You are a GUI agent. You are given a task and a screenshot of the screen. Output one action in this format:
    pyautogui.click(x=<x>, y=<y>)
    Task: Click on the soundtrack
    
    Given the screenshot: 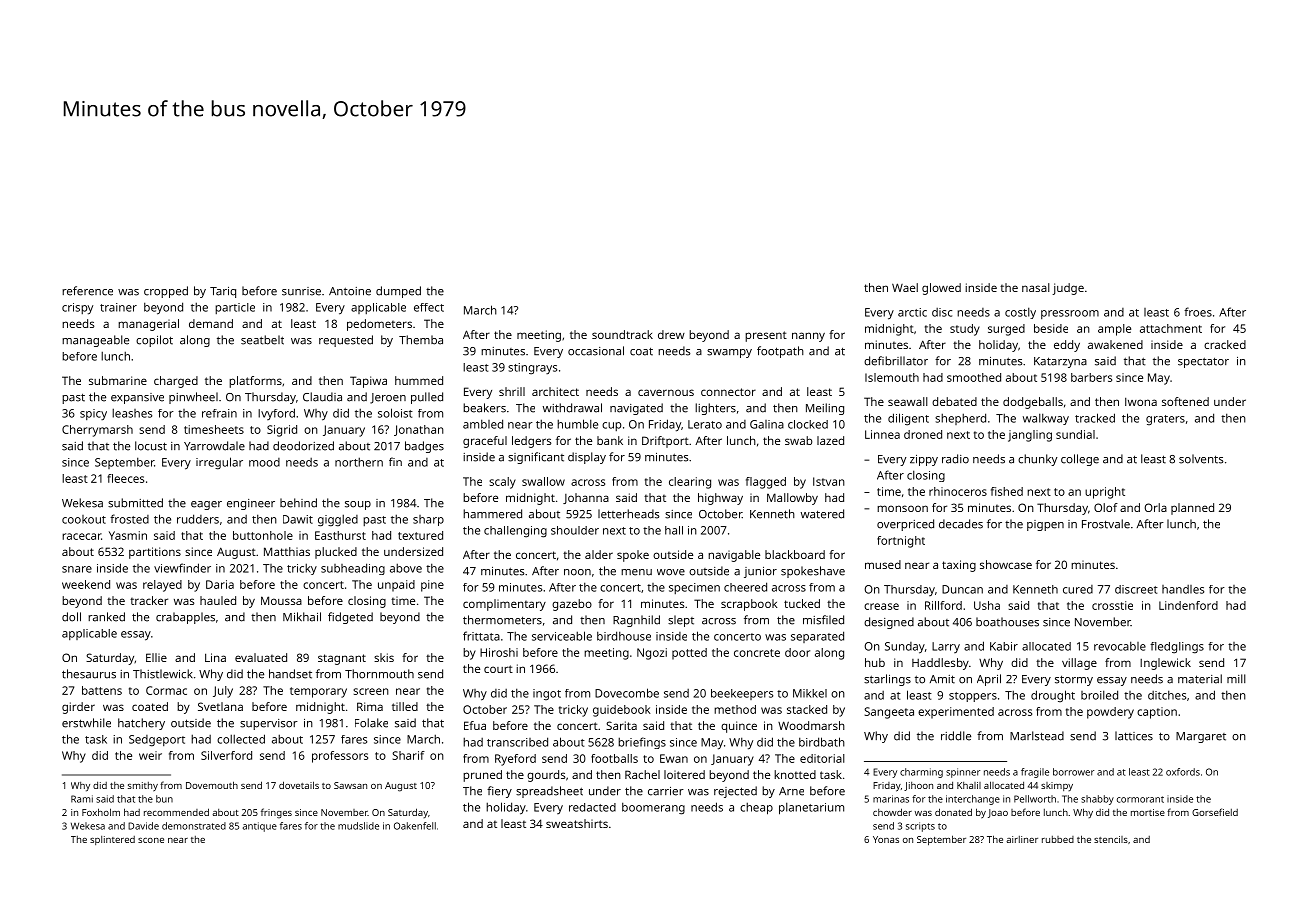 What is the action you would take?
    pyautogui.click(x=622, y=334)
